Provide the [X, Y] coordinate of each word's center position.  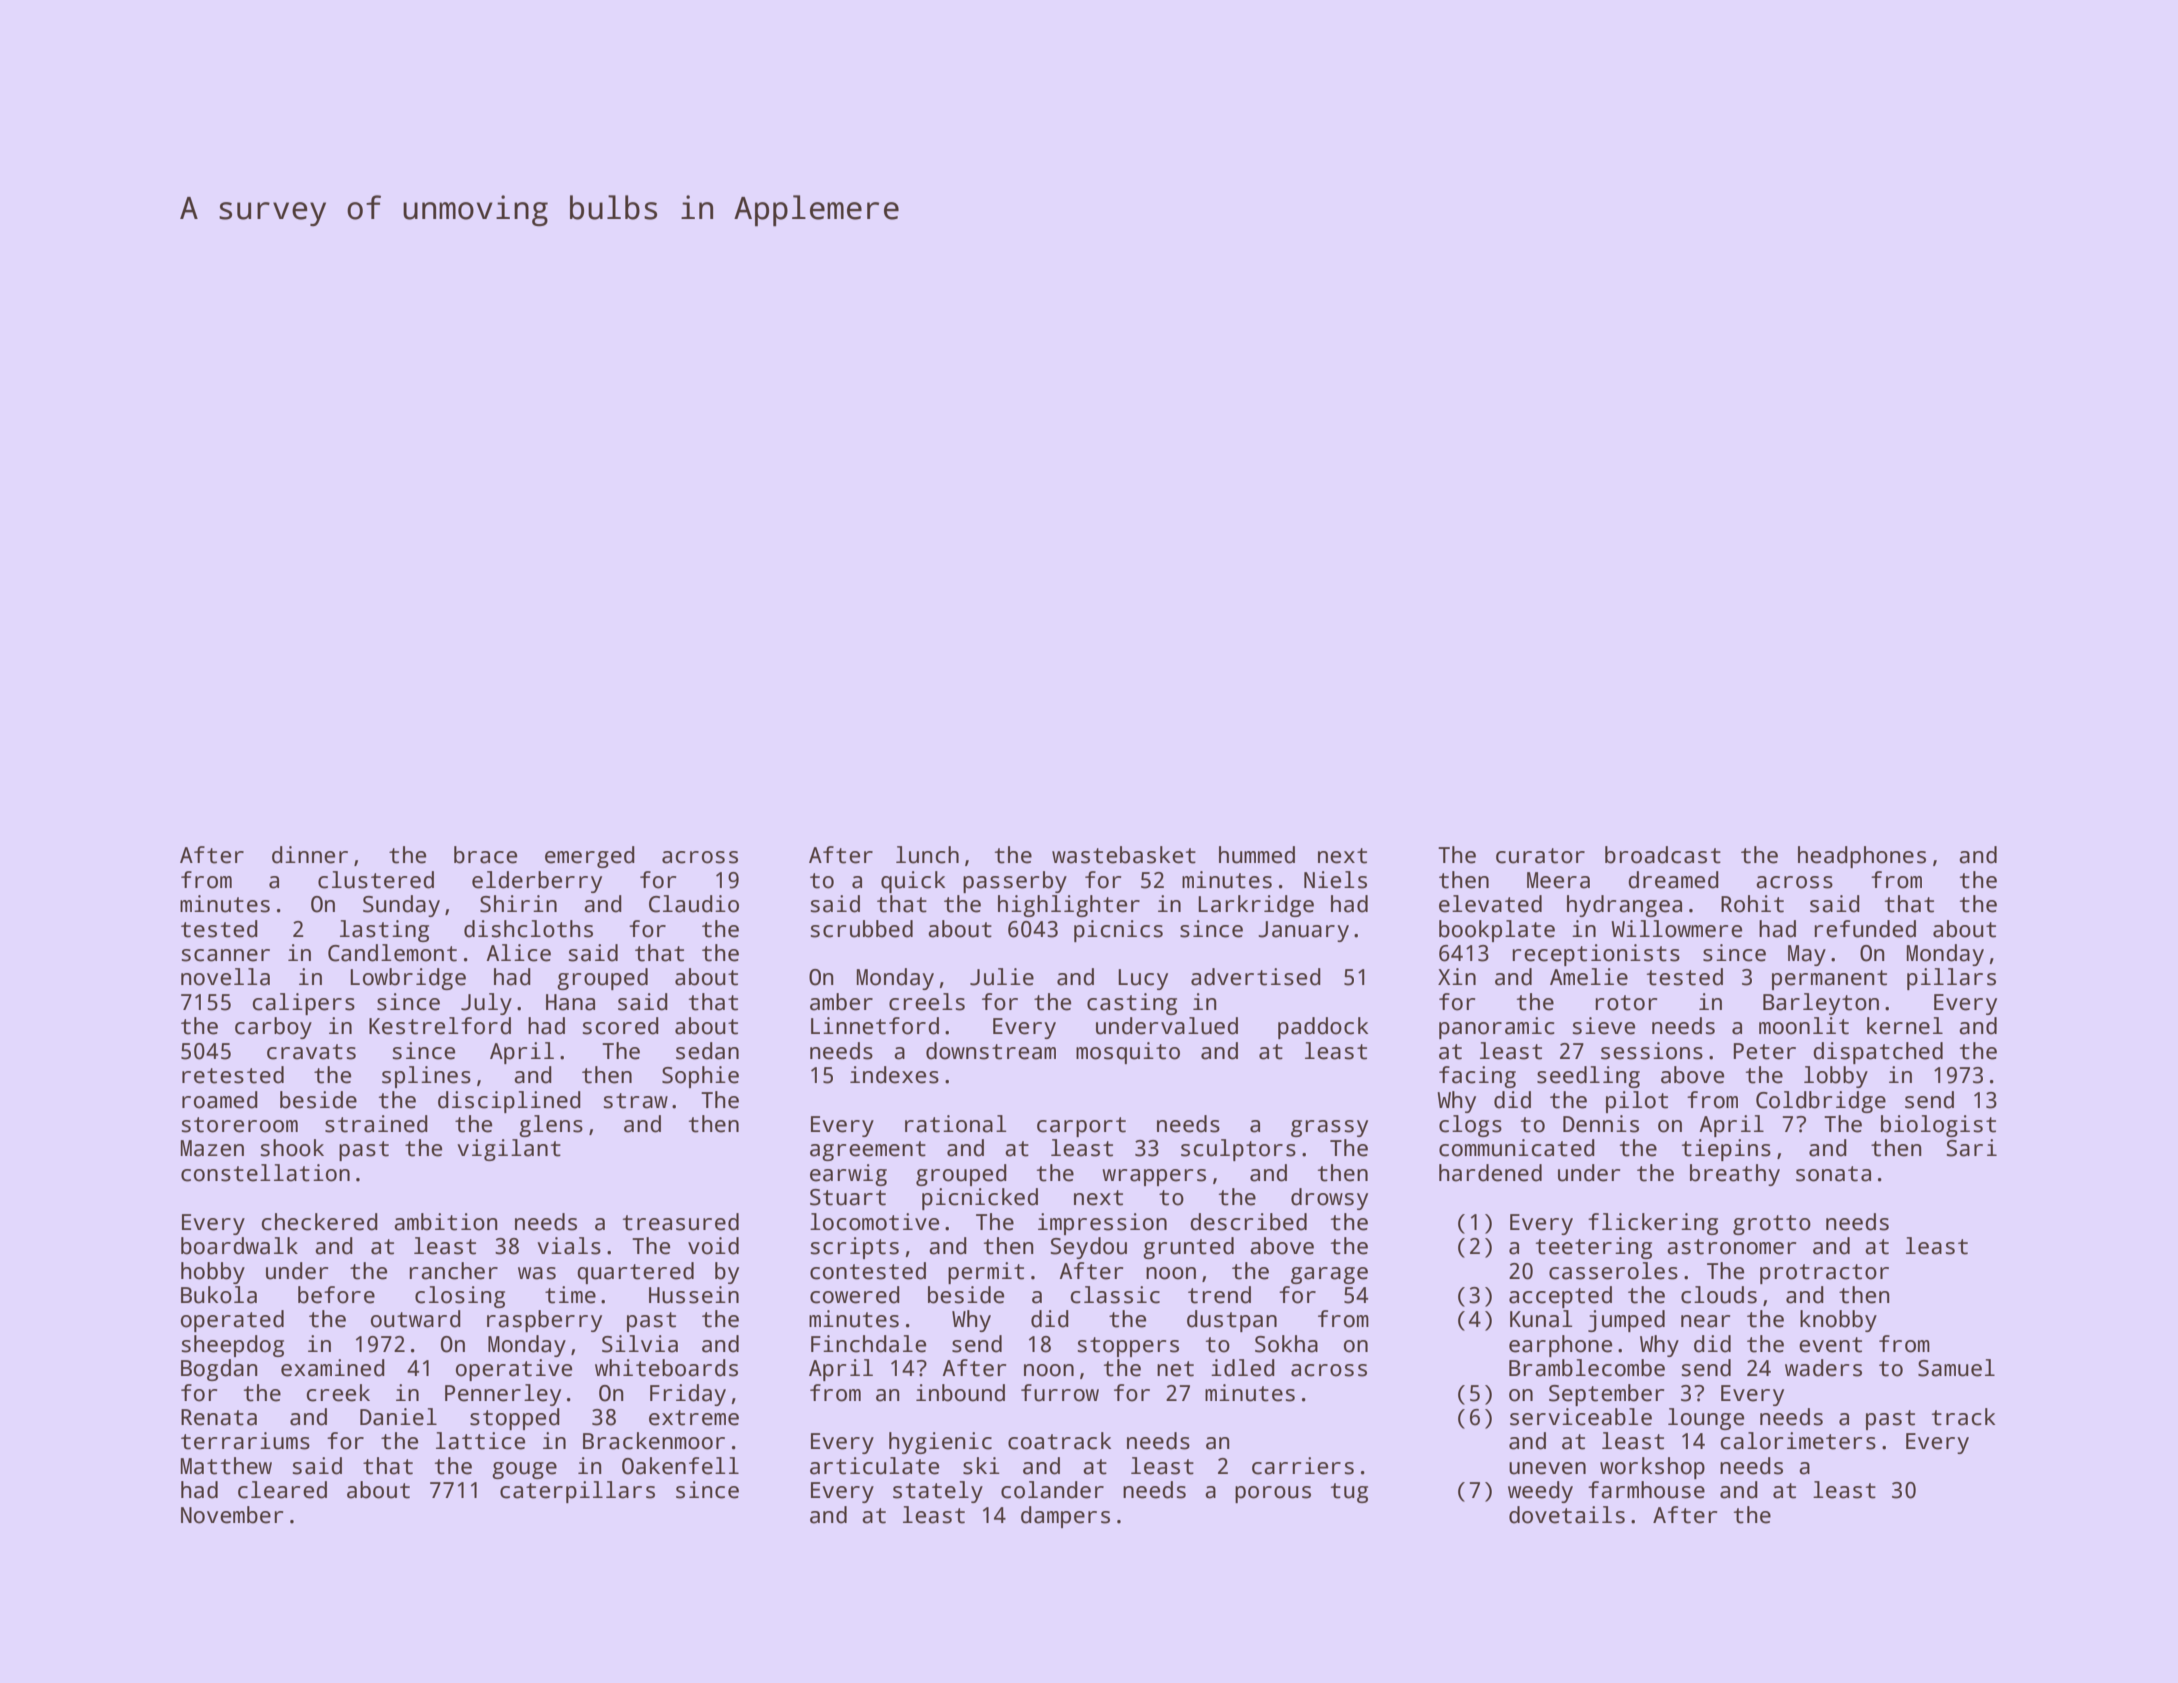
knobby [1838, 1321]
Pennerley [503, 1395]
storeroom [239, 1125]
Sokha [1286, 1344]
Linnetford [875, 1026]
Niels [1335, 880]
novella [225, 977]
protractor [1824, 1274]
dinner [310, 855]
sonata [1833, 1174]
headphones [1862, 857]
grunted [1188, 1248]
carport [1081, 1127]
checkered [319, 1222]
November [232, 1515]
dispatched [1878, 1053]
